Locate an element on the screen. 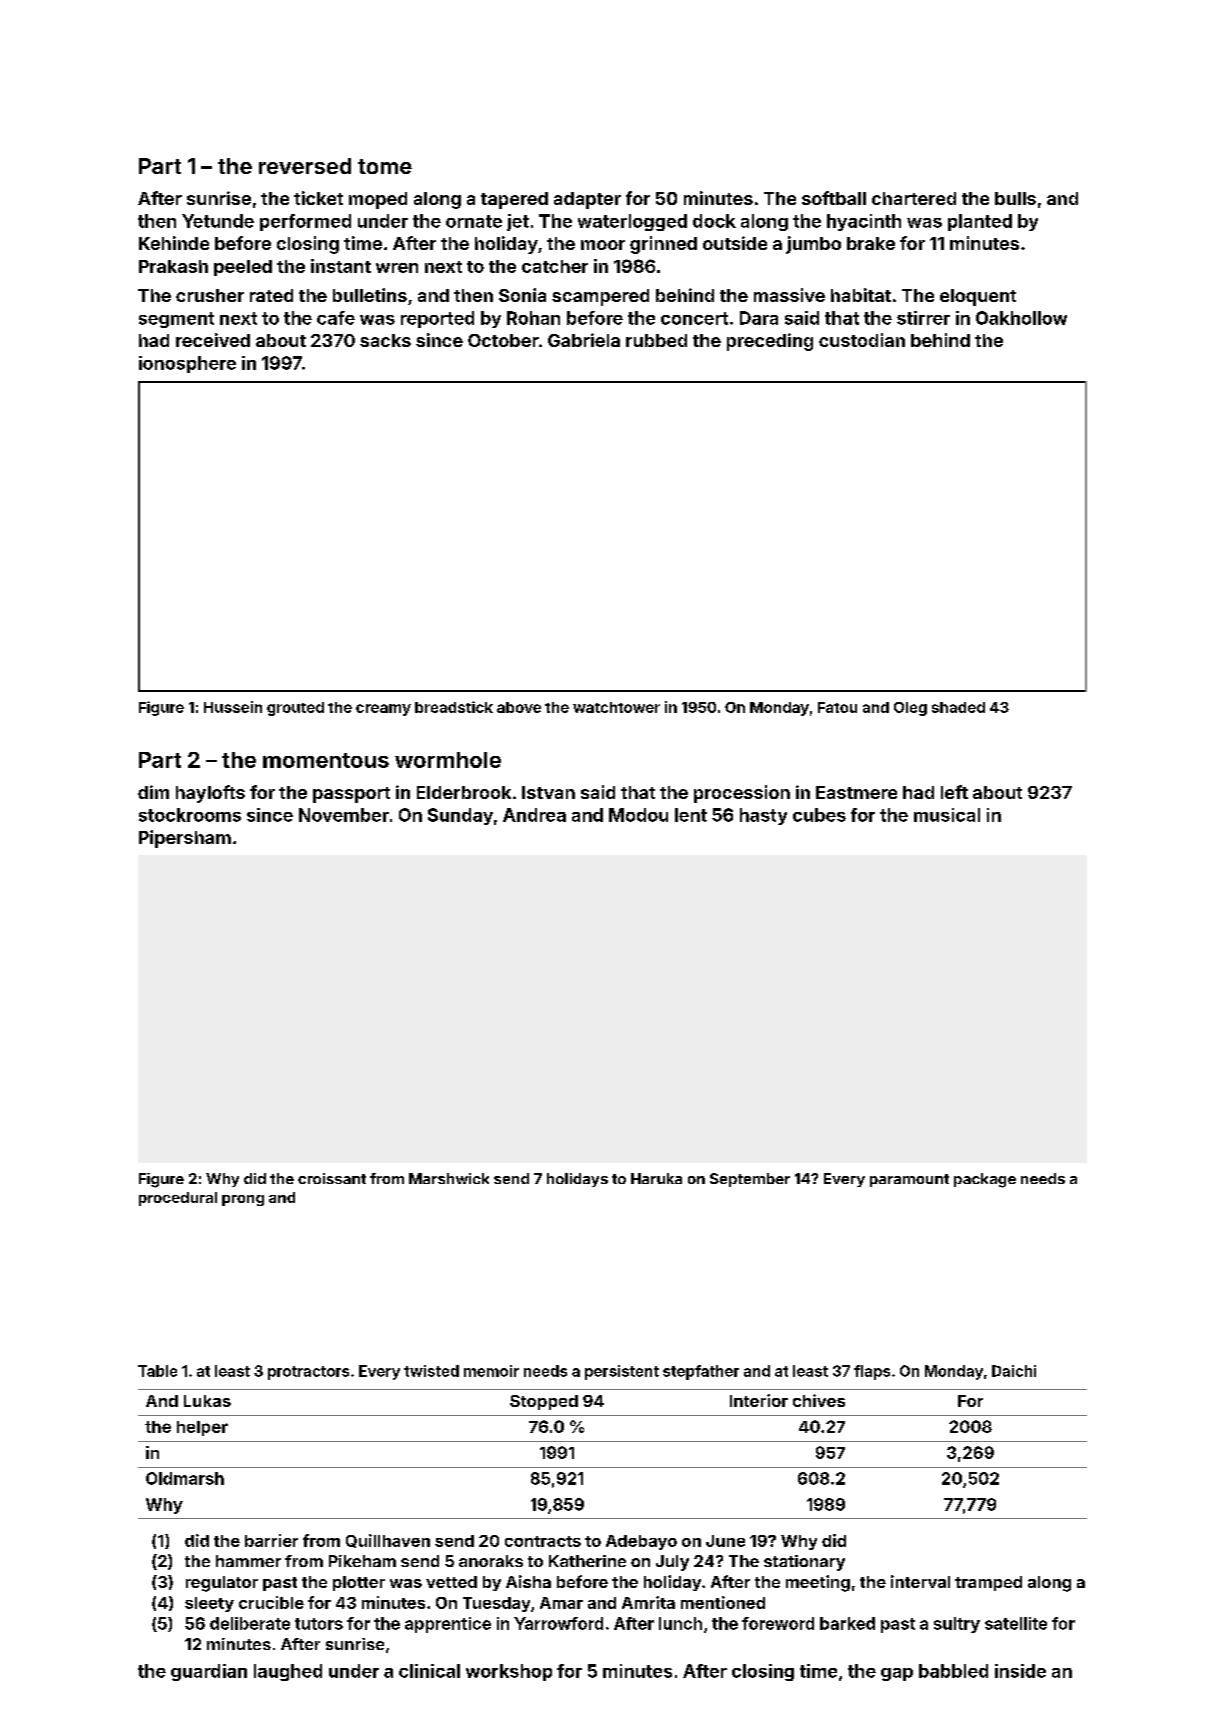  brake is located at coordinates (871, 243).
